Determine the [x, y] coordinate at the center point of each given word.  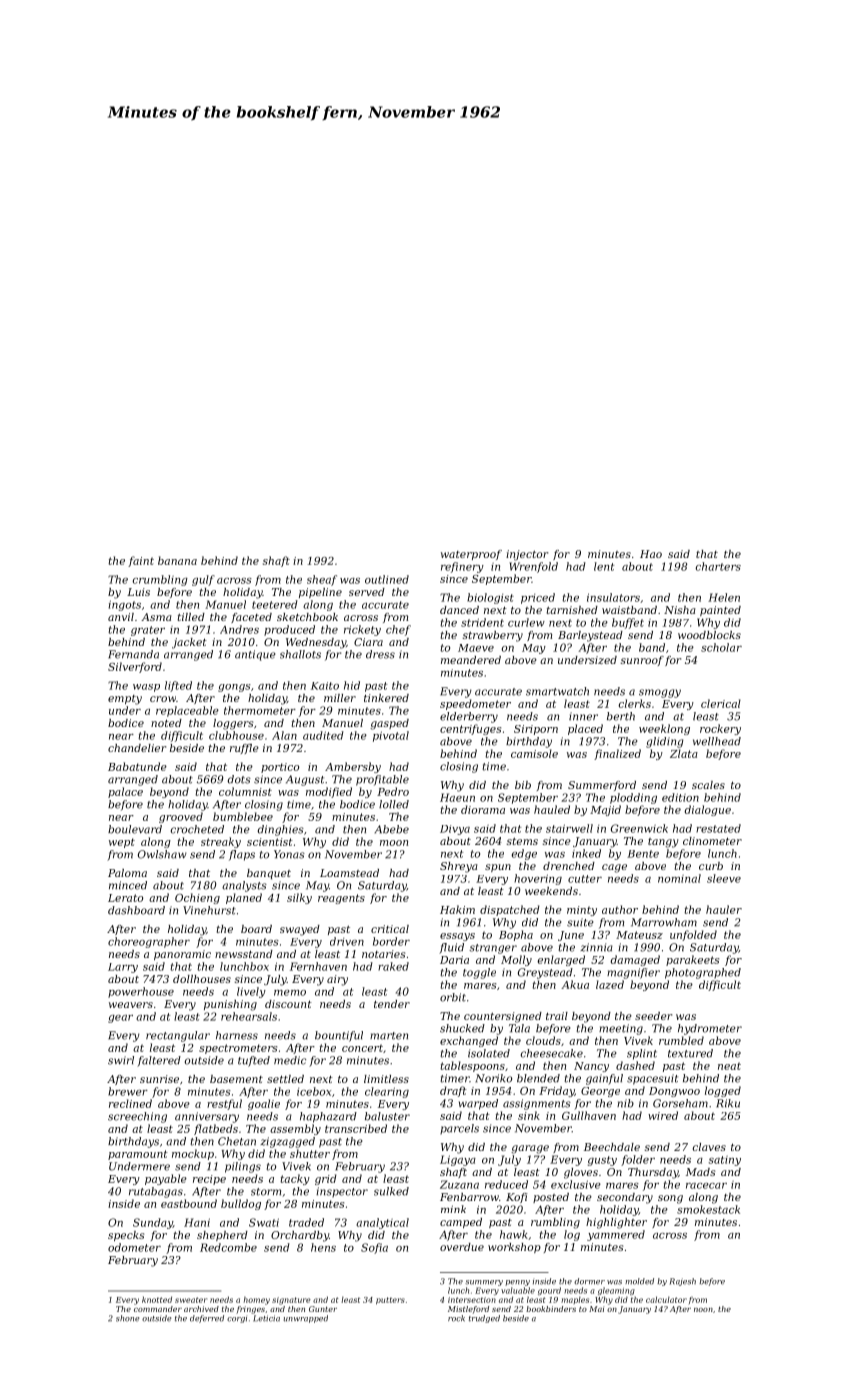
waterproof [471, 555]
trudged [484, 1319]
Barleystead [590, 636]
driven [347, 941]
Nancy [591, 1067]
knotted [157, 1299]
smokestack [708, 1209]
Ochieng [197, 898]
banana [177, 560]
